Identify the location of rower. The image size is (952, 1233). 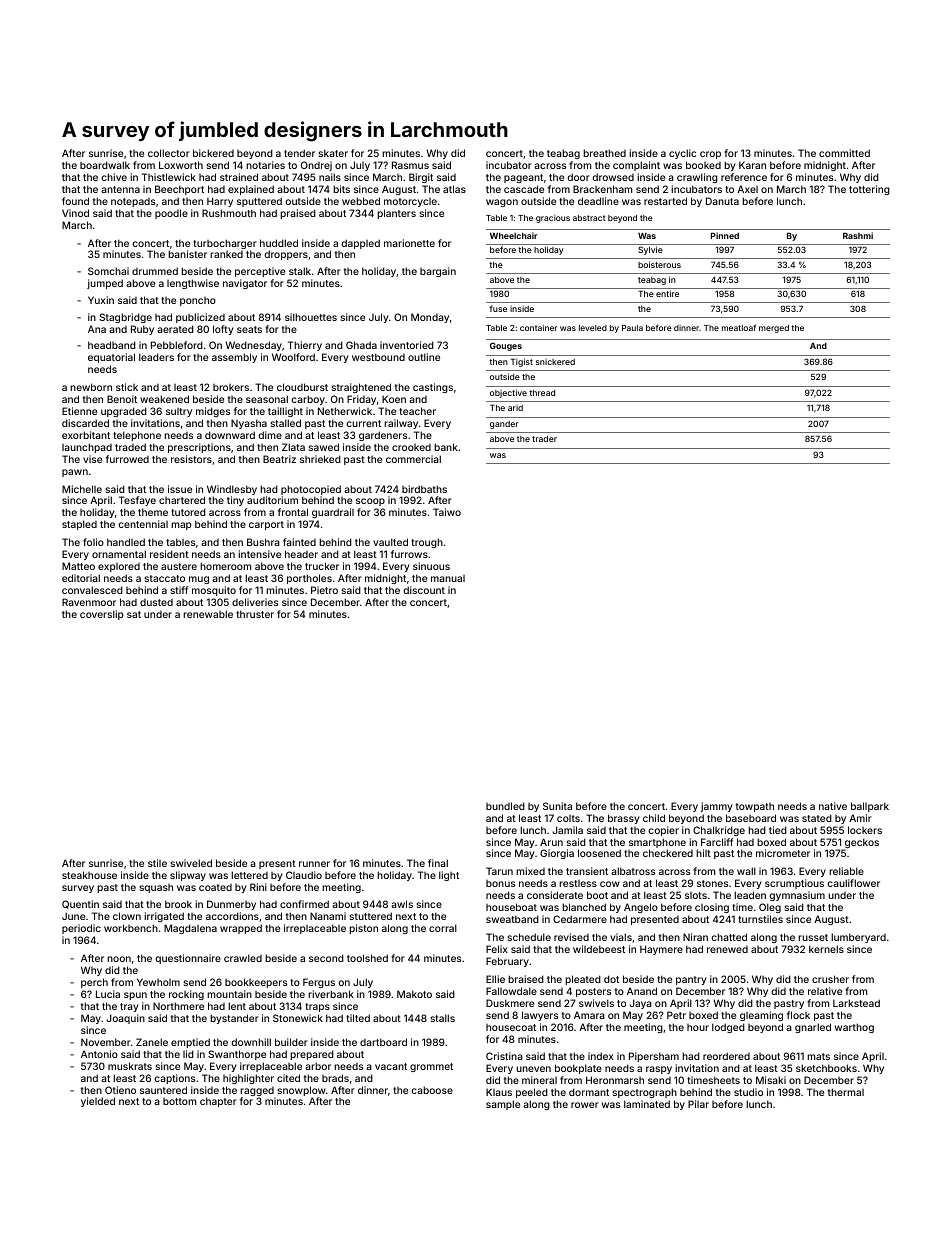
(585, 1105).
